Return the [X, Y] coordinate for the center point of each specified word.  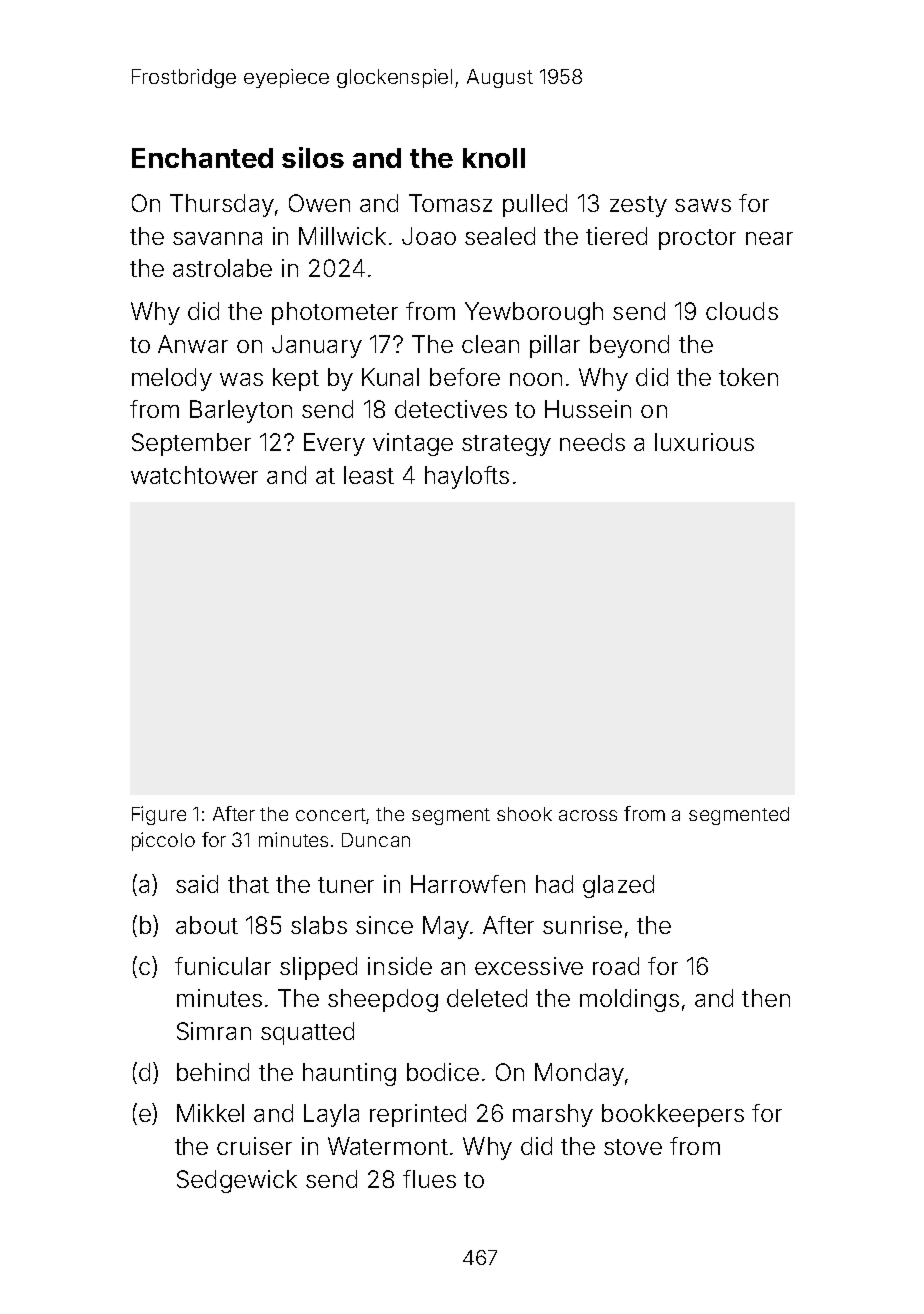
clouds [742, 311]
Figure [159, 815]
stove [633, 1147]
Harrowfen [468, 884]
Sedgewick [237, 1181]
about [207, 925]
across [588, 815]
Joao [429, 236]
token [748, 377]
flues [429, 1179]
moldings [629, 1000]
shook [524, 814]
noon [536, 379]
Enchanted [202, 158]
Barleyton [241, 411]
